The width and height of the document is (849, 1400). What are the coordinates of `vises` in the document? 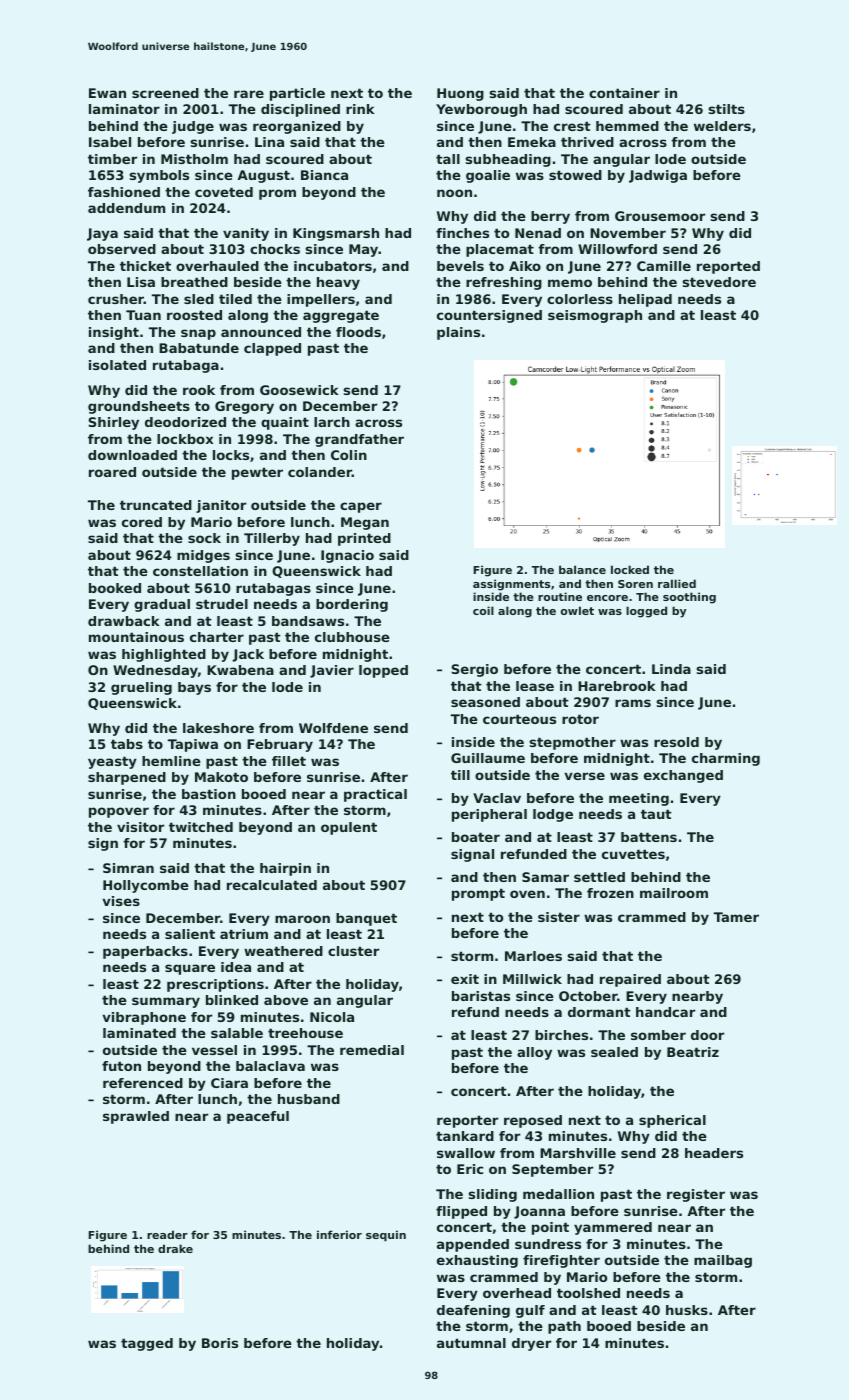 It's located at (121, 901).
